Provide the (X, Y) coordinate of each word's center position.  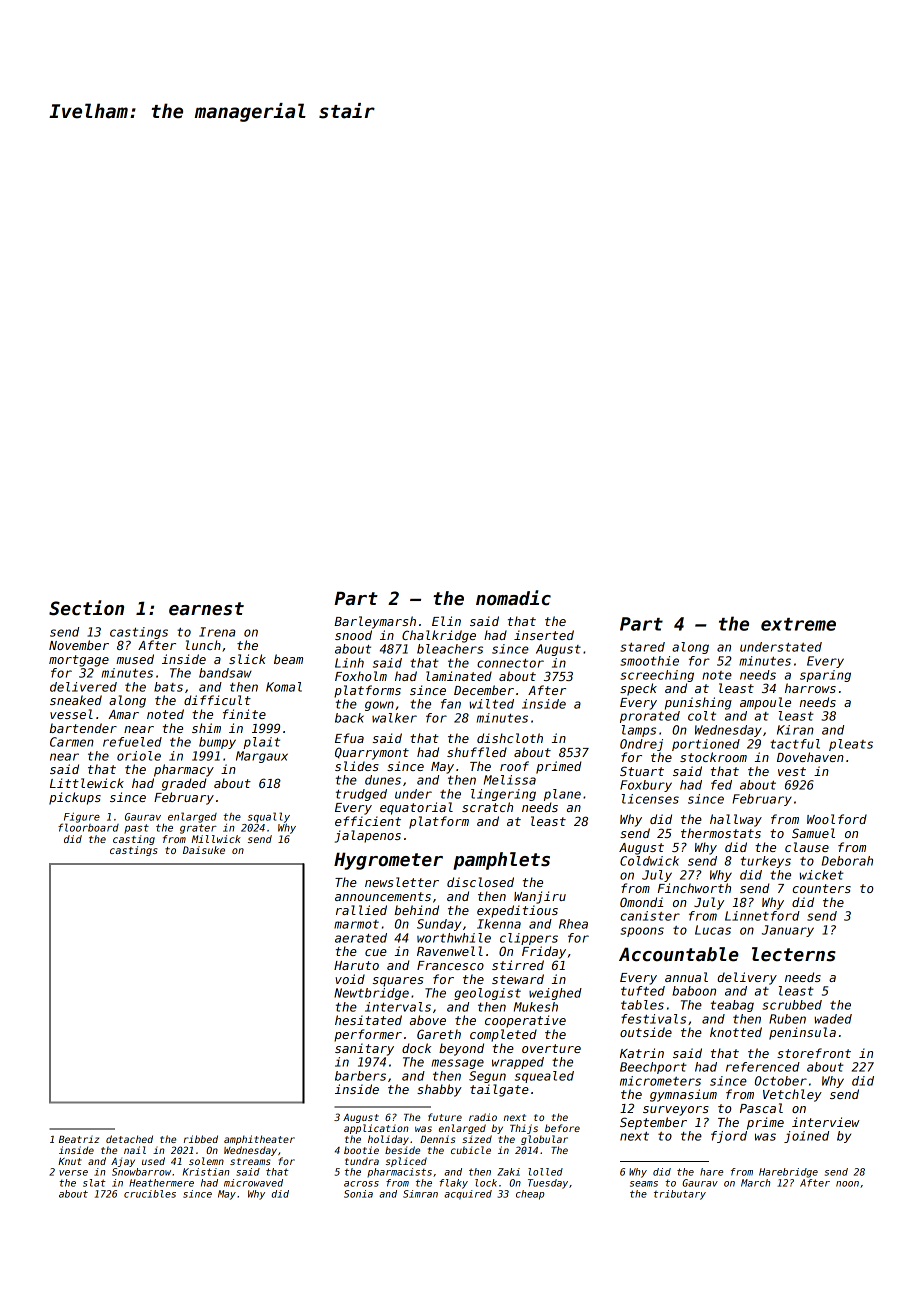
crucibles (150, 1194)
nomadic (513, 598)
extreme (798, 624)
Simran (420, 1194)
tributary (680, 1195)
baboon (694, 991)
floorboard (88, 827)
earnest (206, 609)
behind (417, 910)
